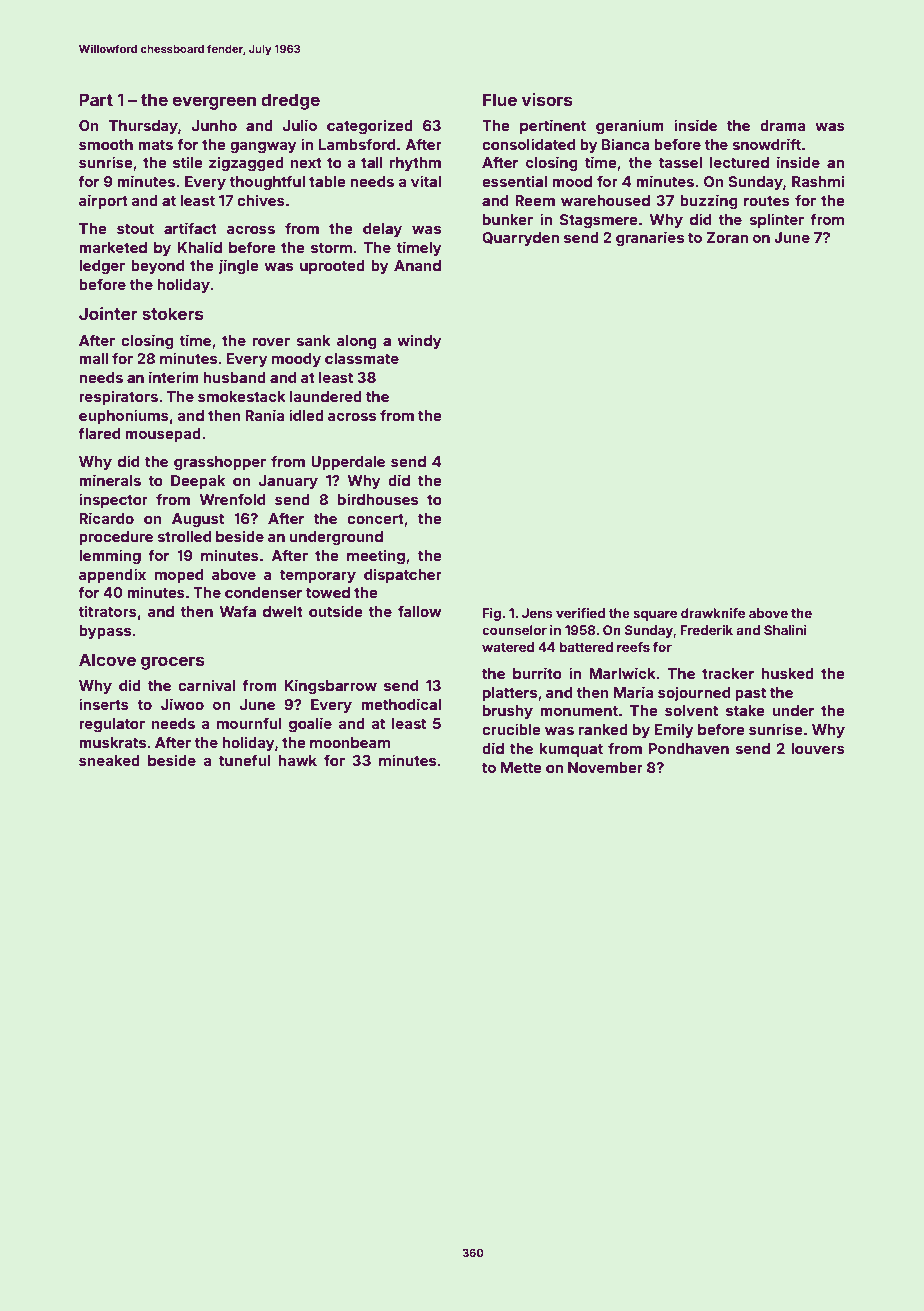  What do you see at coordinates (244, 760) in the document?
I see `tuneful` at bounding box center [244, 760].
